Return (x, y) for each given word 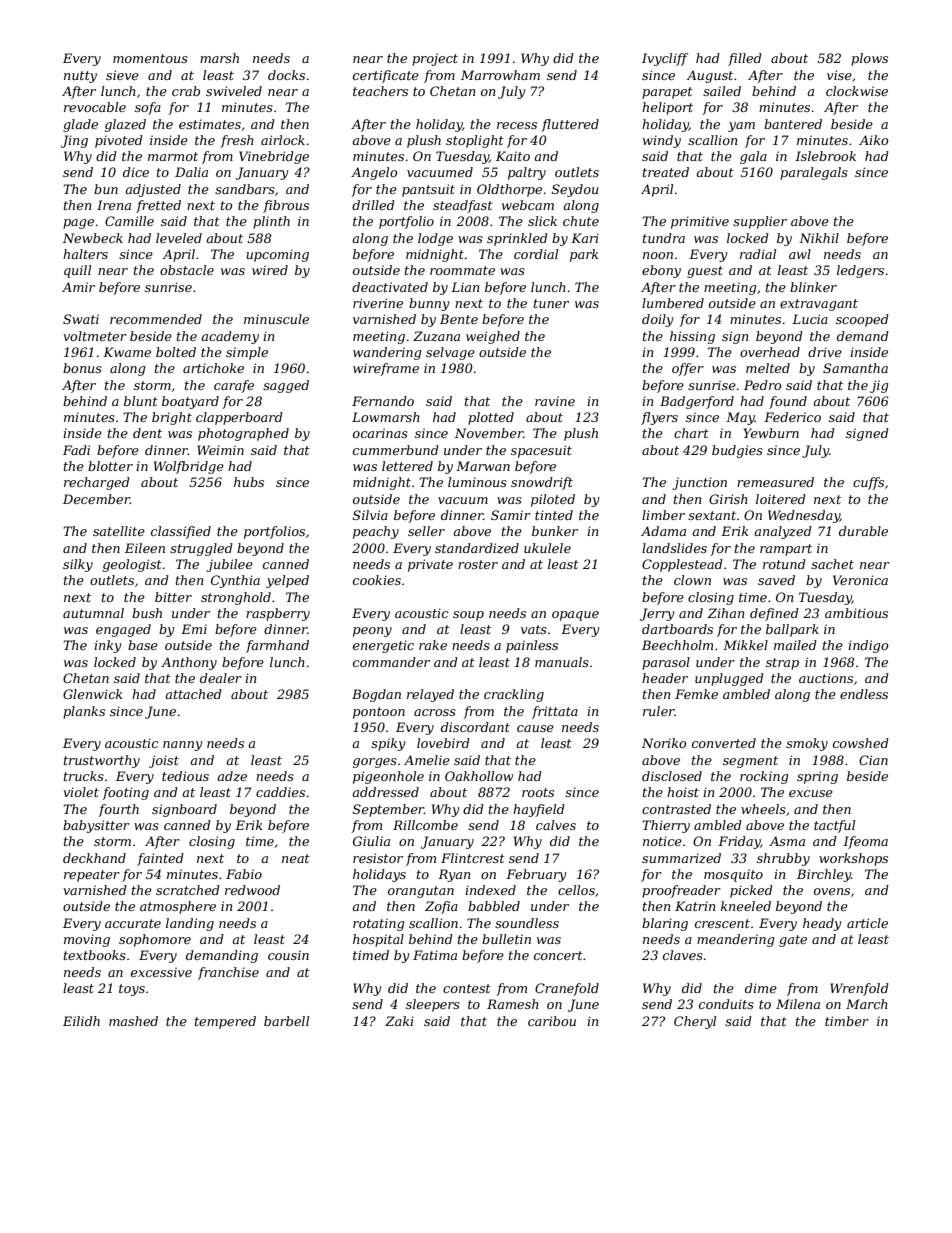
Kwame (127, 352)
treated (666, 172)
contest (467, 988)
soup (468, 616)
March (867, 1004)
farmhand (277, 646)
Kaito (513, 156)
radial (758, 254)
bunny (429, 304)
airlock (283, 140)
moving (87, 940)
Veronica (860, 580)
